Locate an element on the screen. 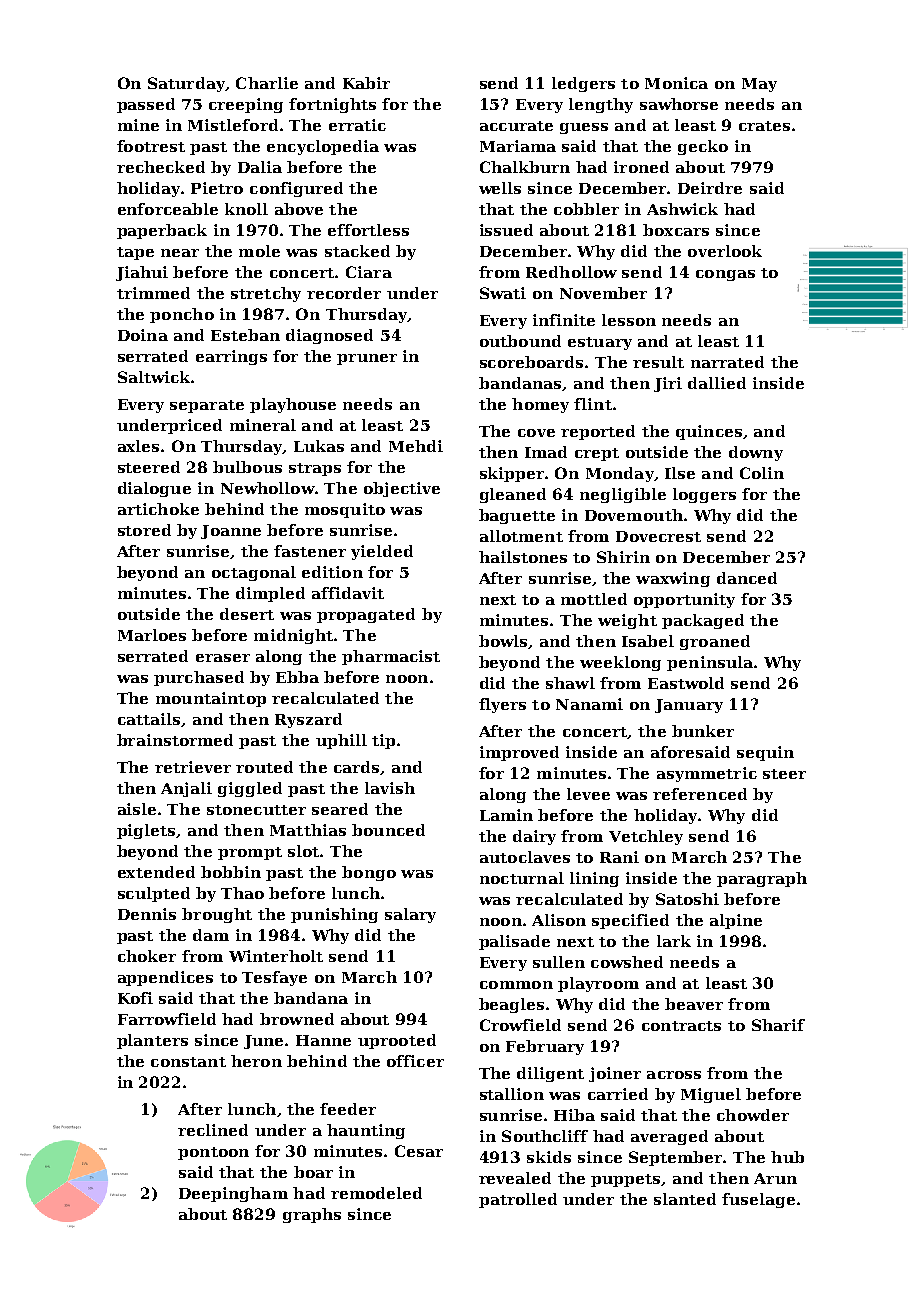  homey is located at coordinates (540, 405).
